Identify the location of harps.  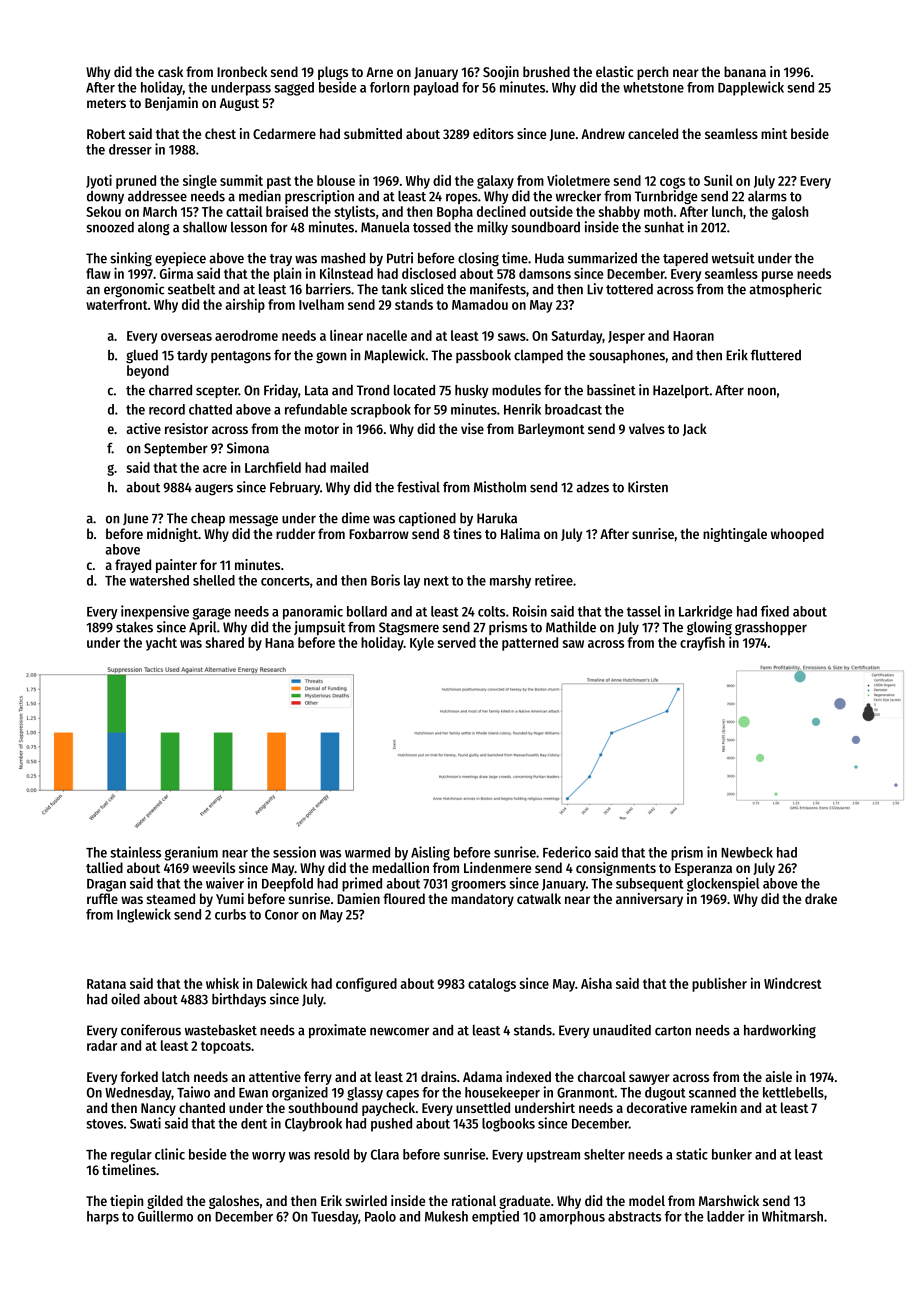
(103, 1218).
